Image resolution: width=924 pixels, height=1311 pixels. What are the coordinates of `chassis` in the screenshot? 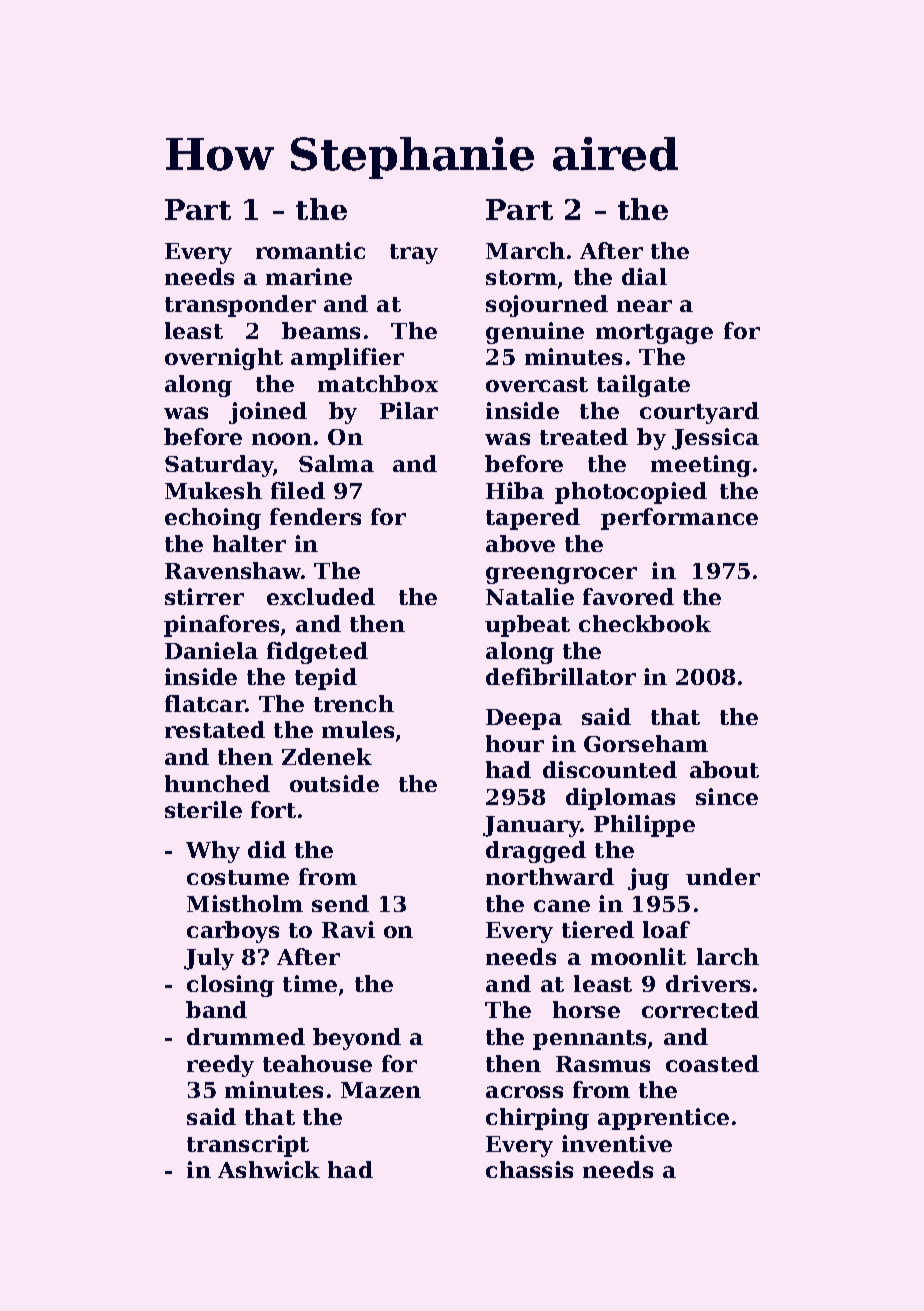 It's located at (529, 1169).
